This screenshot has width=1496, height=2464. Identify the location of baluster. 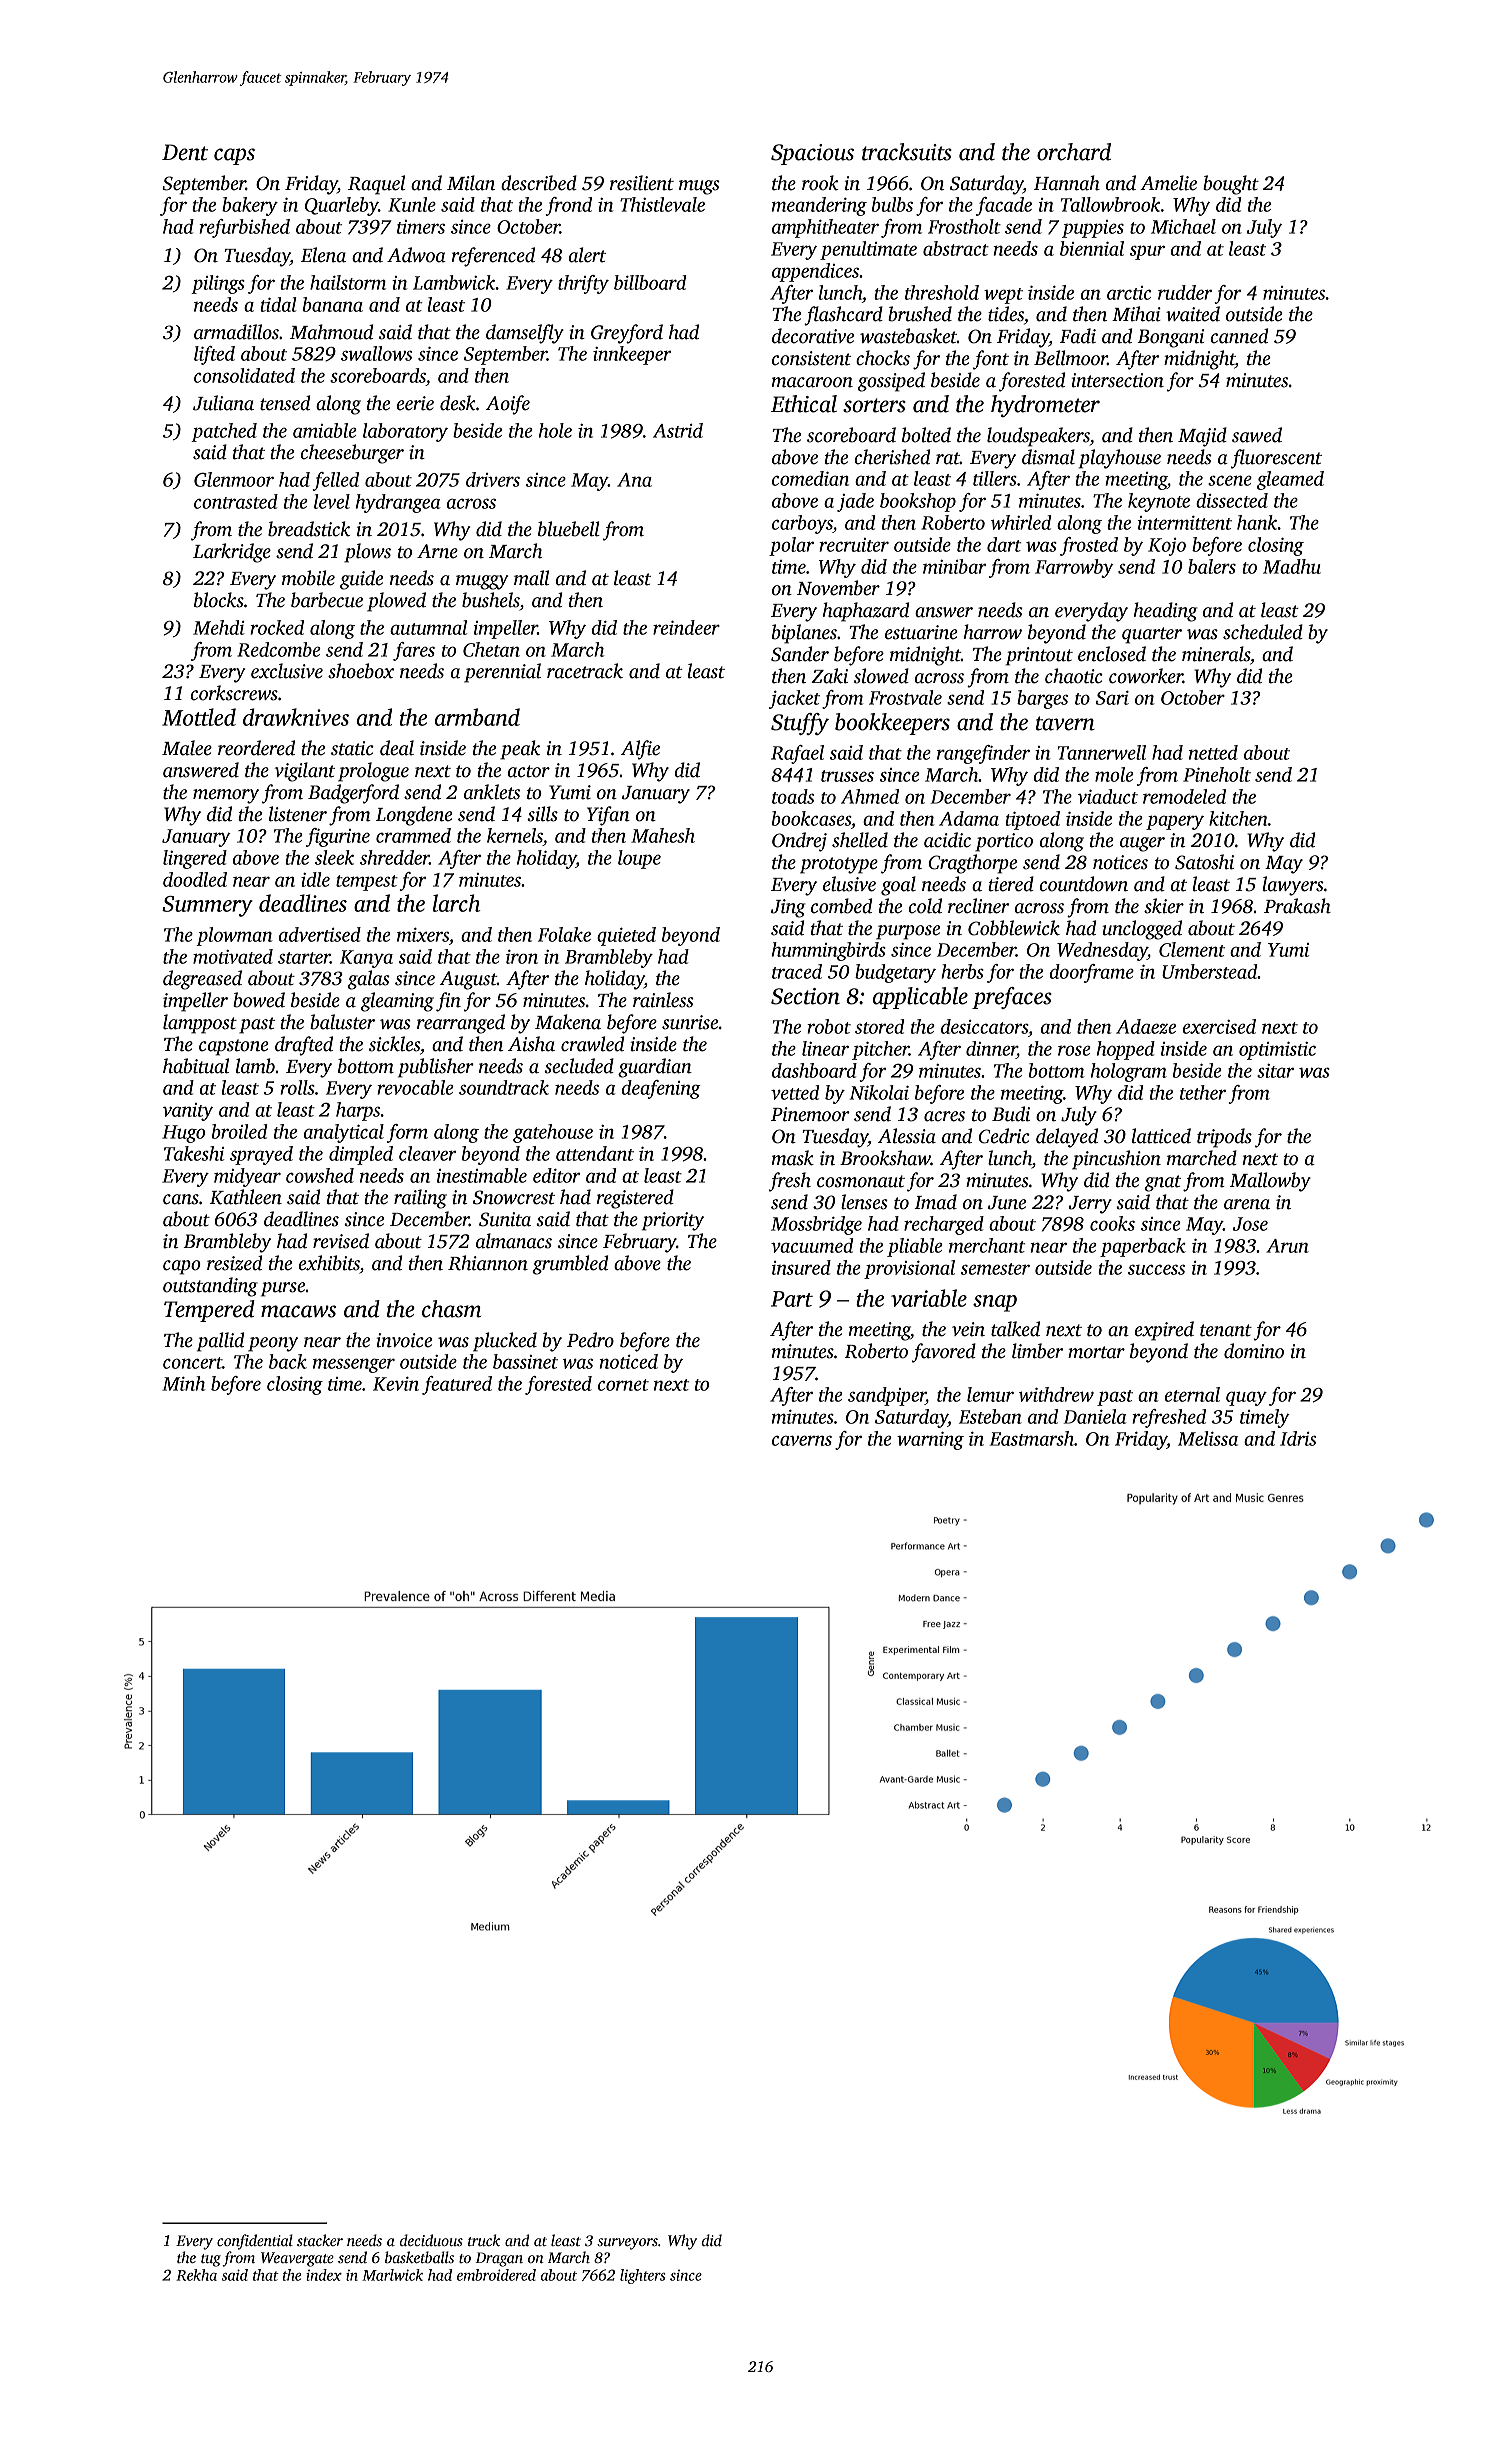
(342, 1022).
